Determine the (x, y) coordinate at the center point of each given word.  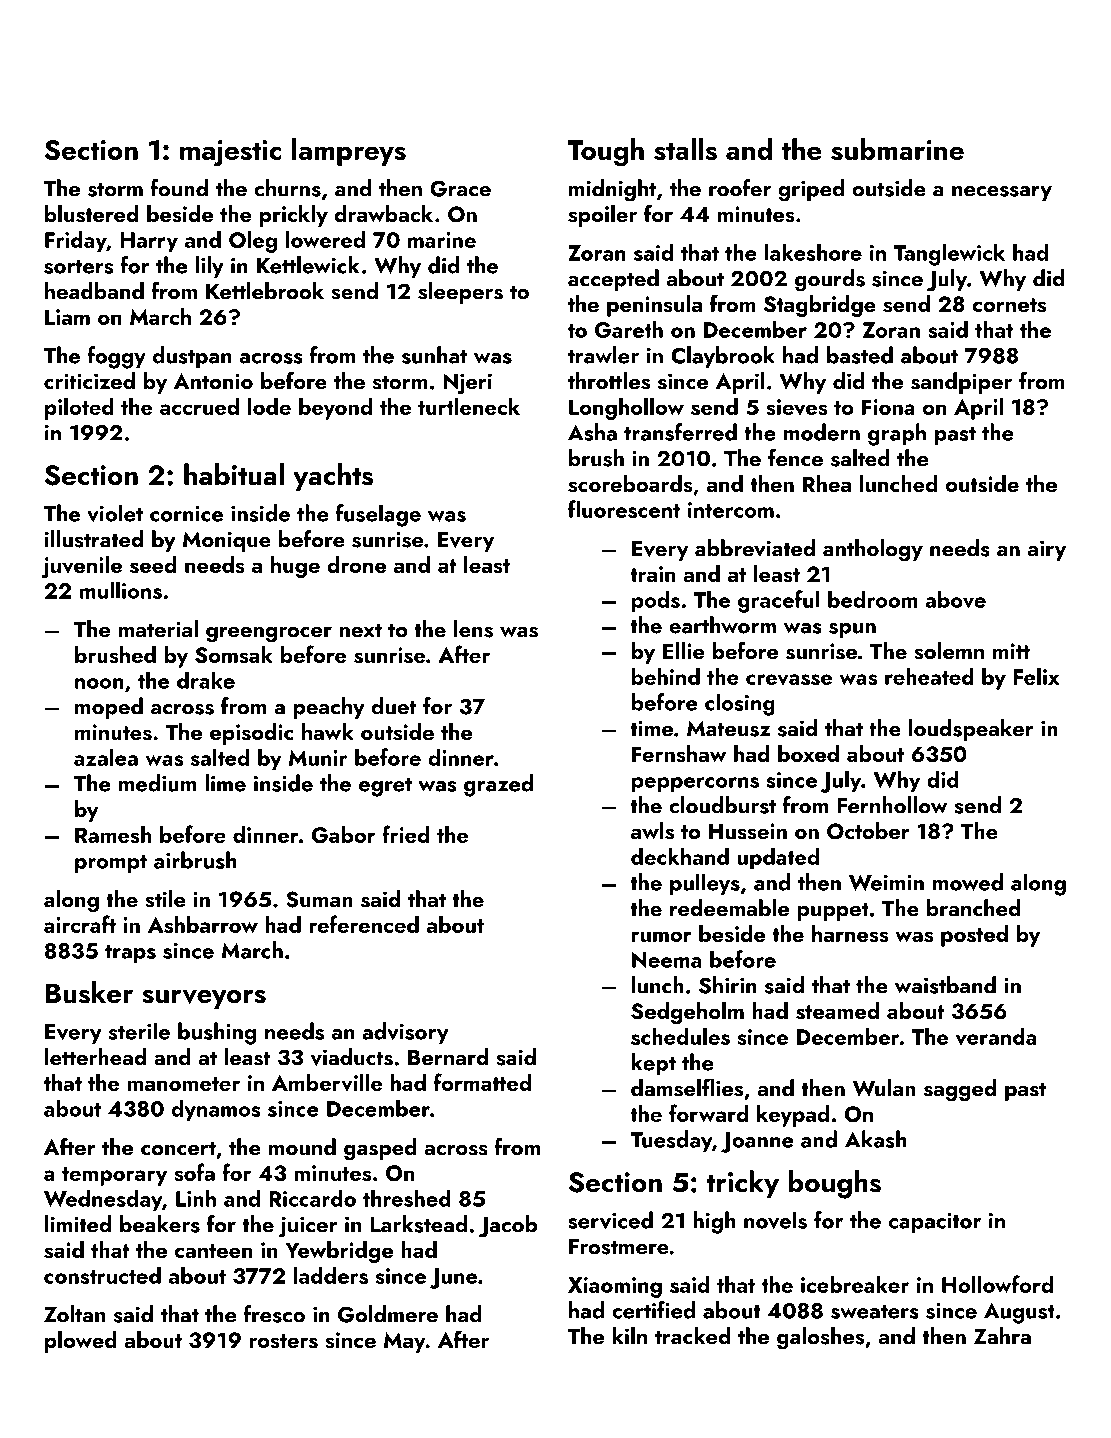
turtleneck (469, 406)
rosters (284, 1341)
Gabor (343, 834)
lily (209, 267)
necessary (1002, 193)
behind (666, 676)
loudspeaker (971, 730)
